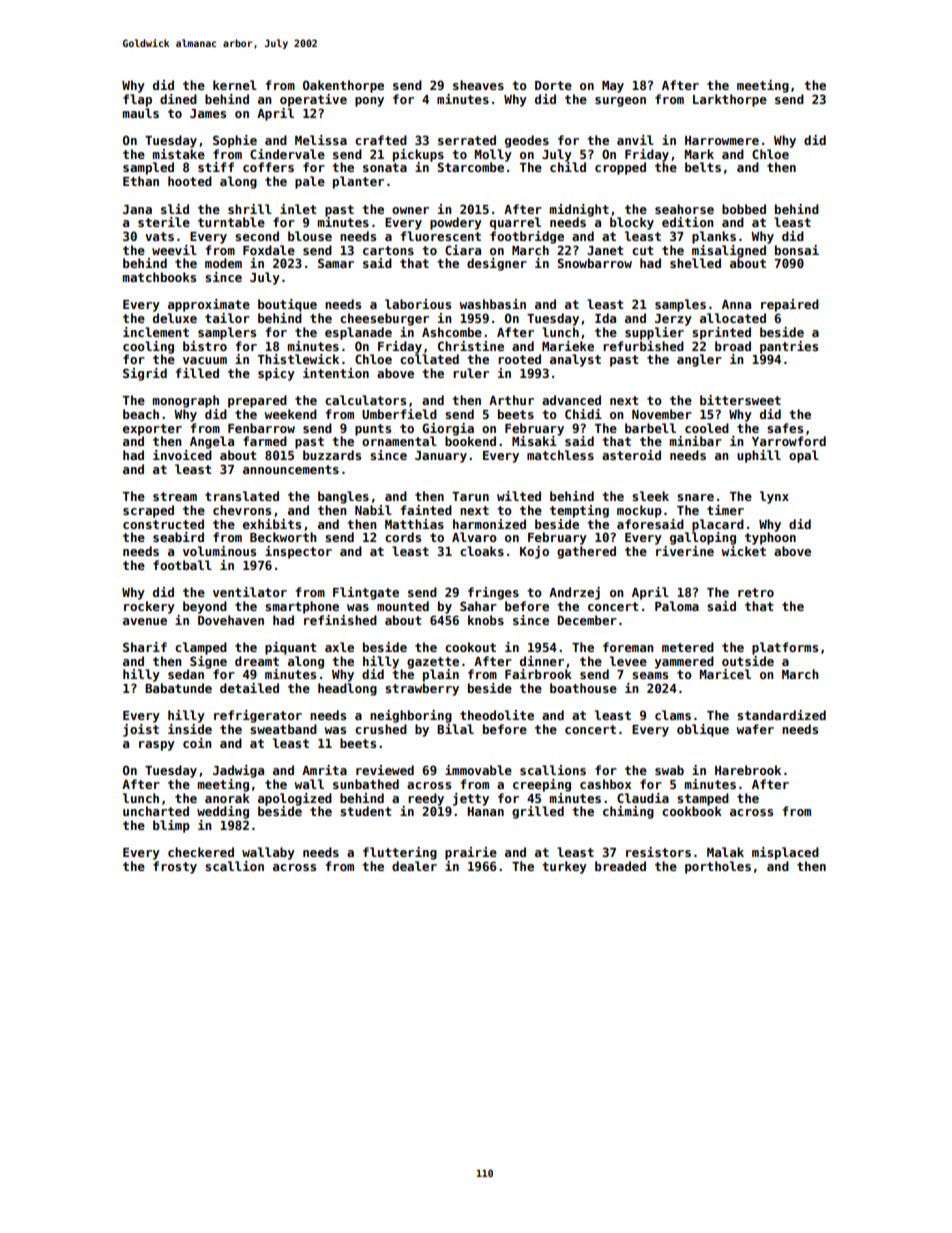 Image resolution: width=952 pixels, height=1233 pixels. What do you see at coordinates (182, 565) in the page?
I see `football` at bounding box center [182, 565].
